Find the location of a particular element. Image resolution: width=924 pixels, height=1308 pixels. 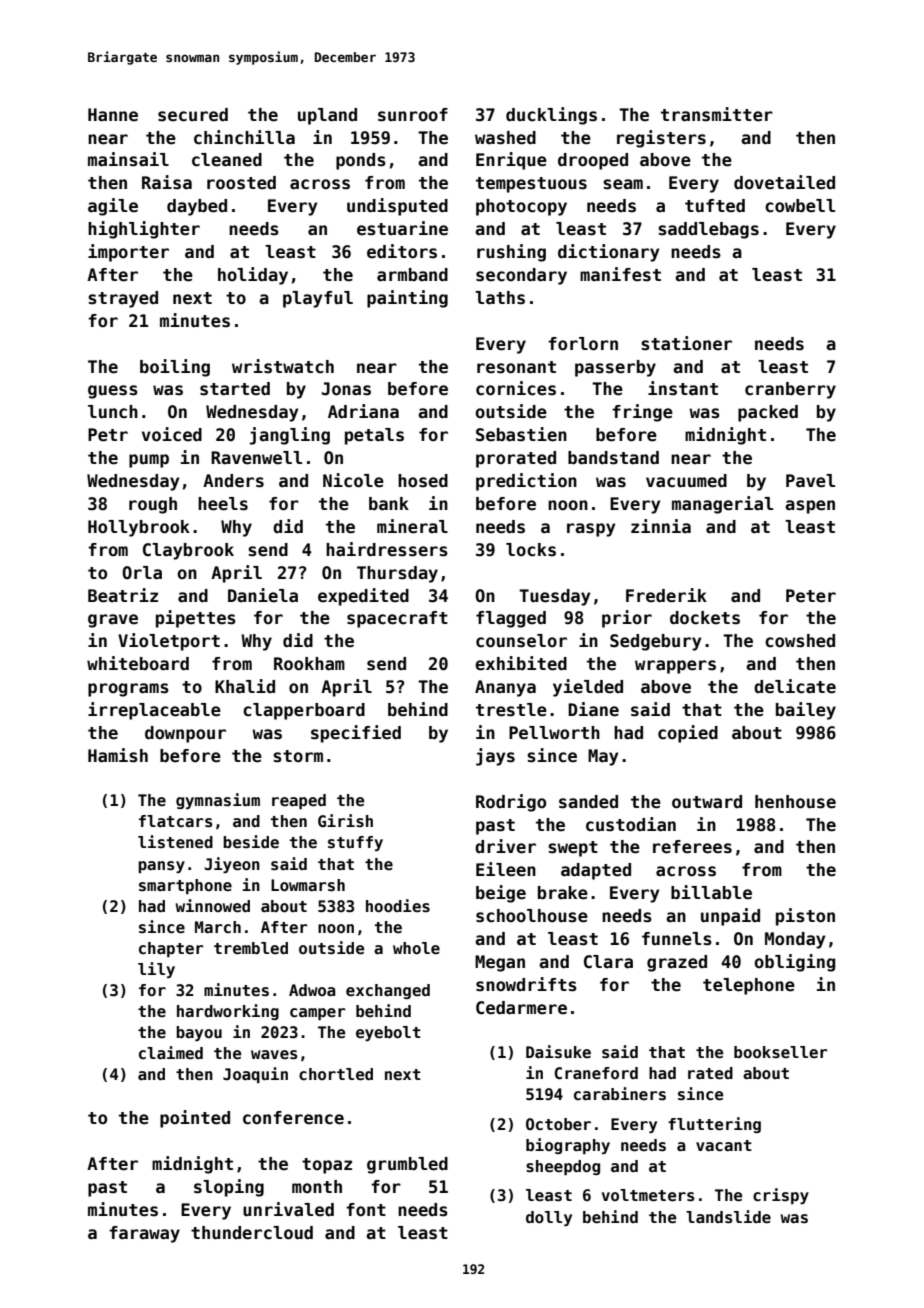

mainsail is located at coordinates (128, 159).
